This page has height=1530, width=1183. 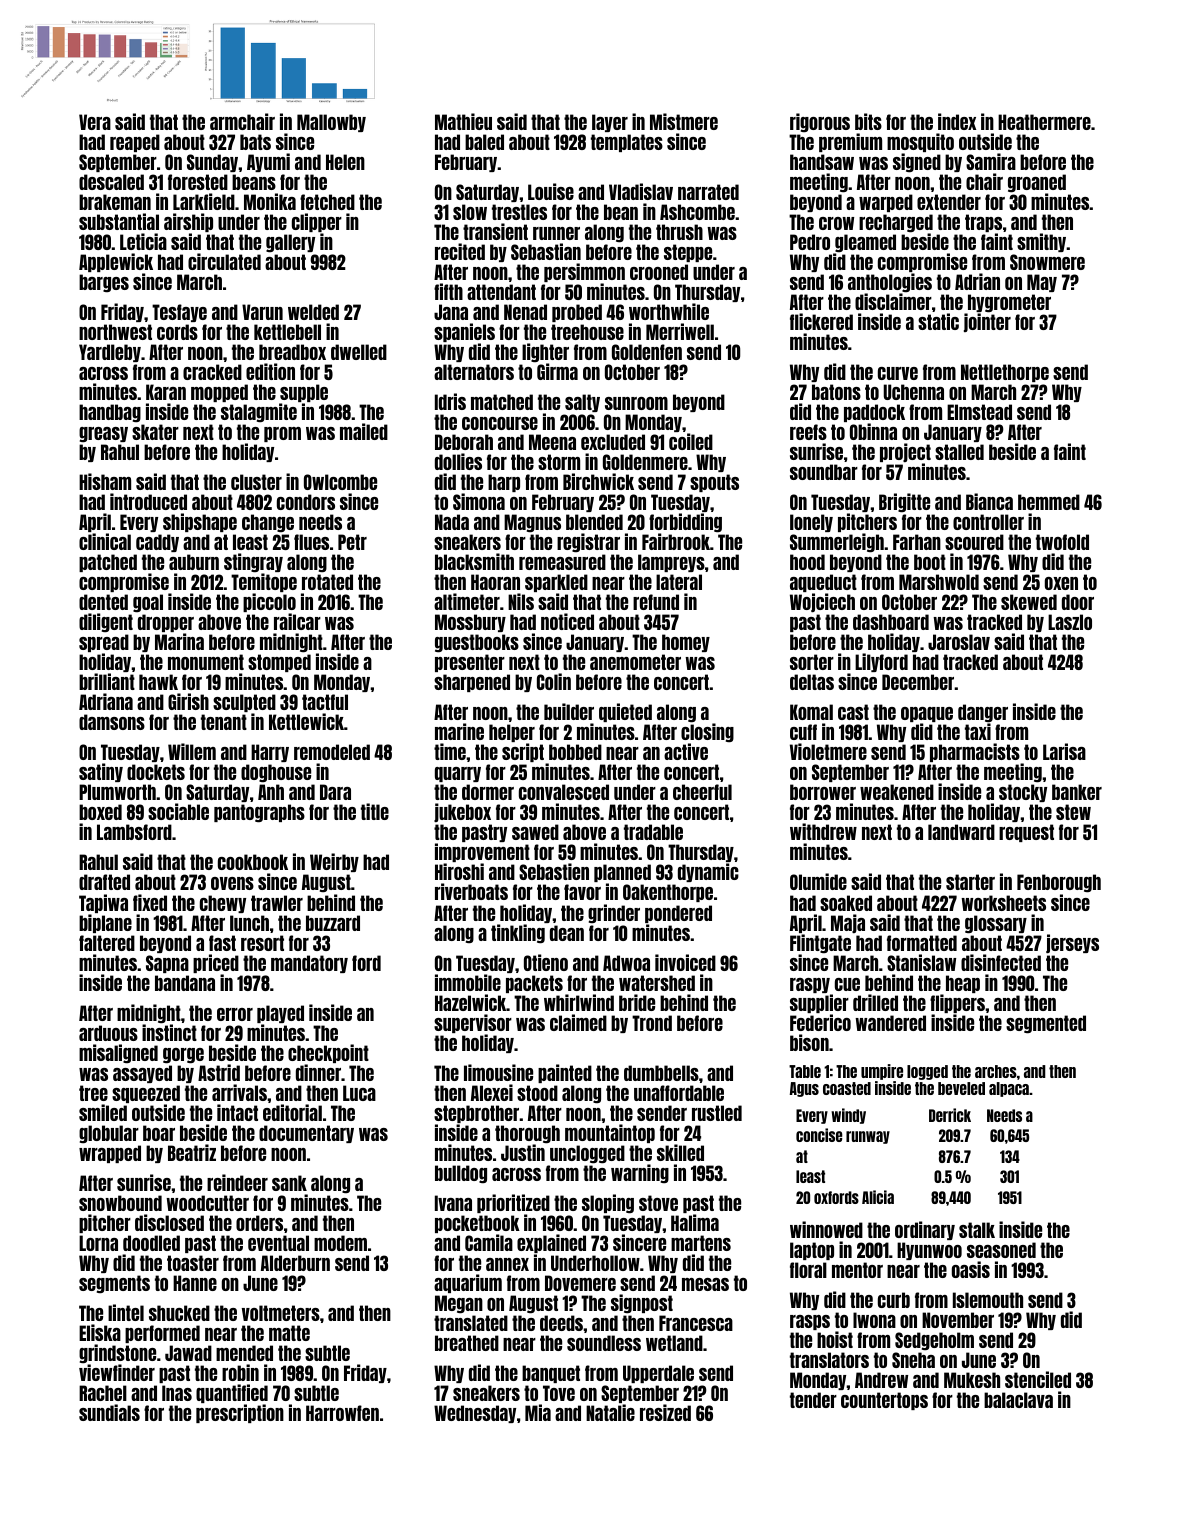 I want to click on banker, so click(x=1077, y=792).
